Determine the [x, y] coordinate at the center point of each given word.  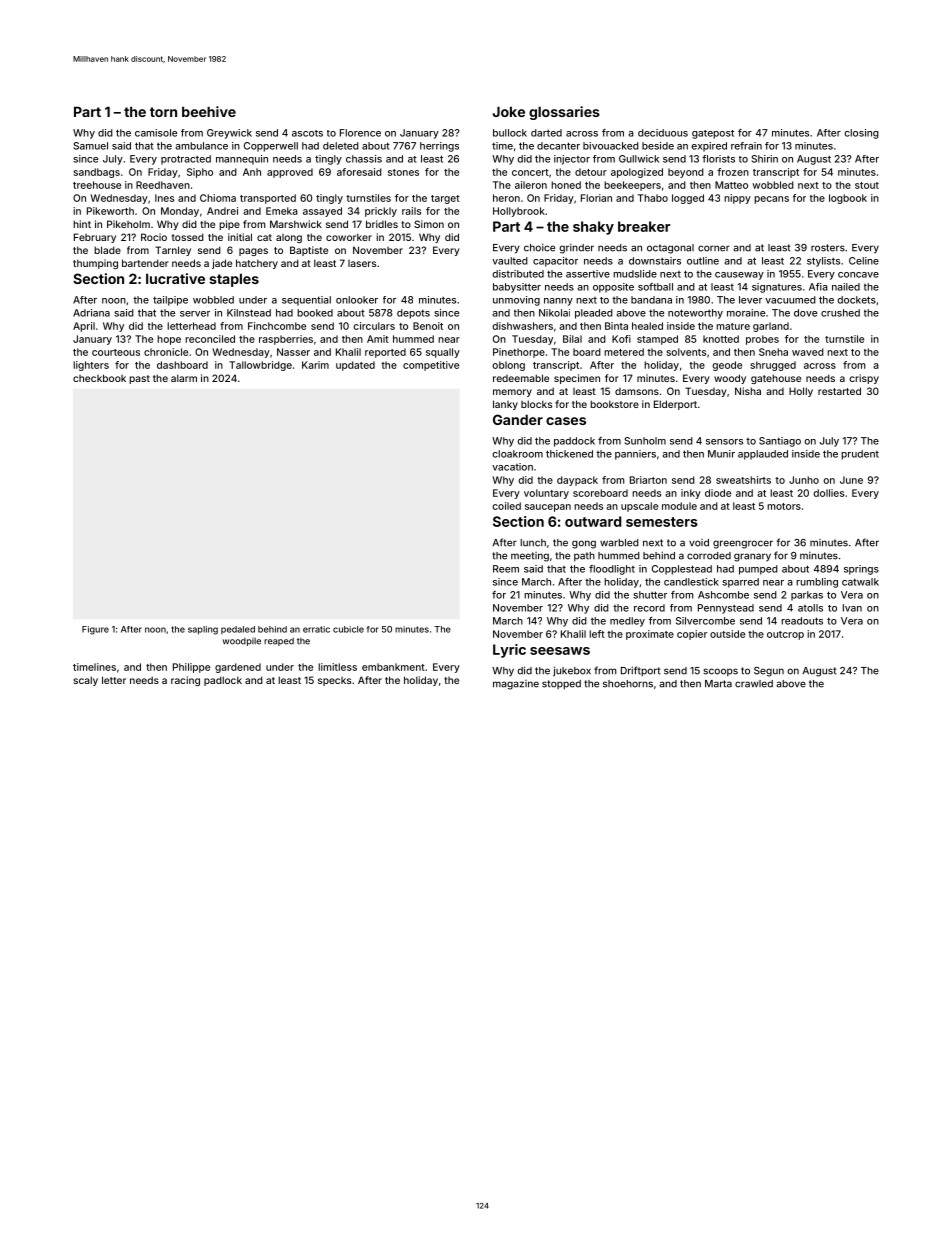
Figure [95, 630]
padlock [223, 681]
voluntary [546, 494]
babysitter [517, 288]
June [851, 480]
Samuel [91, 146]
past [139, 379]
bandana [651, 300]
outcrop [785, 635]
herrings [439, 147]
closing [861, 134]
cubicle [348, 629]
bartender [145, 263]
